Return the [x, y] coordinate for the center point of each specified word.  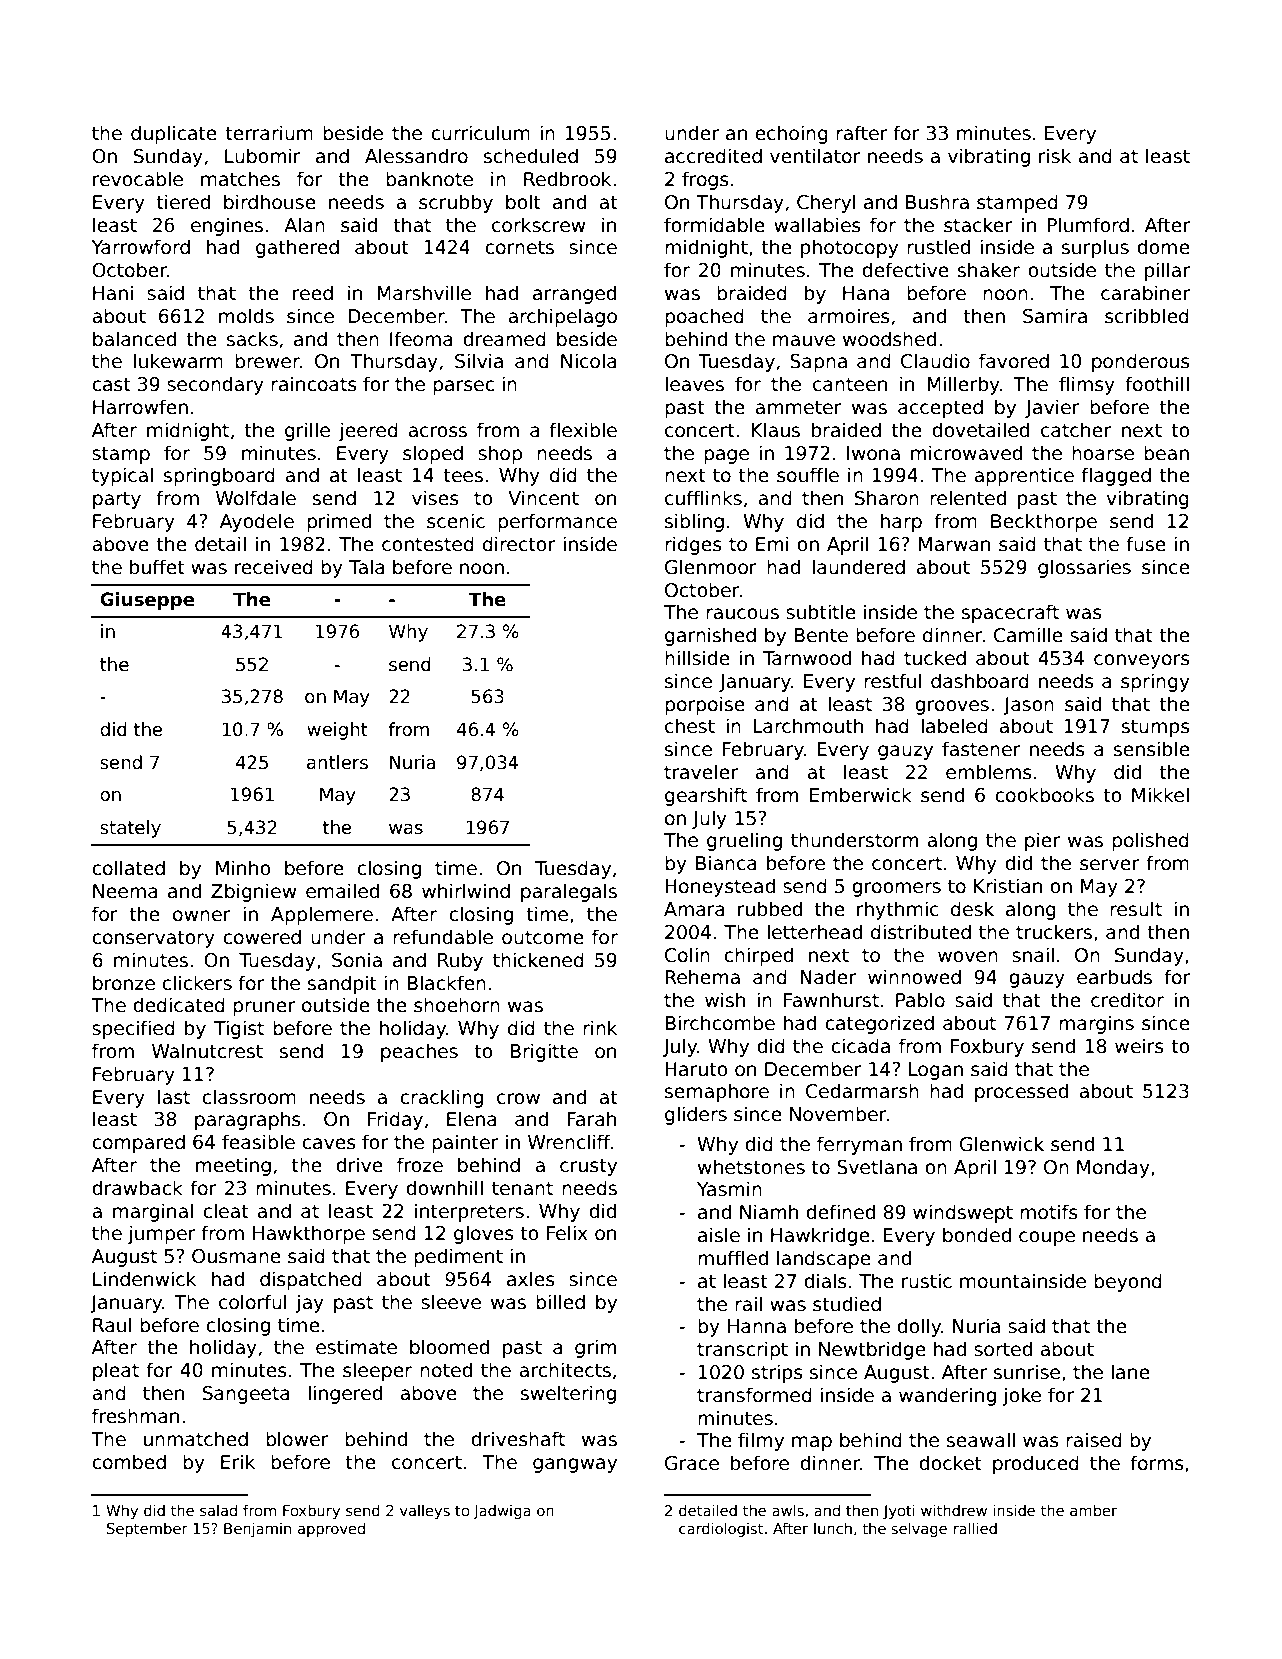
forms [1157, 1463]
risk [1055, 156]
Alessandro [416, 156]
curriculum [480, 133]
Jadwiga [502, 1512]
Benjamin [257, 1529]
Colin [687, 955]
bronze [124, 983]
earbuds [1114, 977]
